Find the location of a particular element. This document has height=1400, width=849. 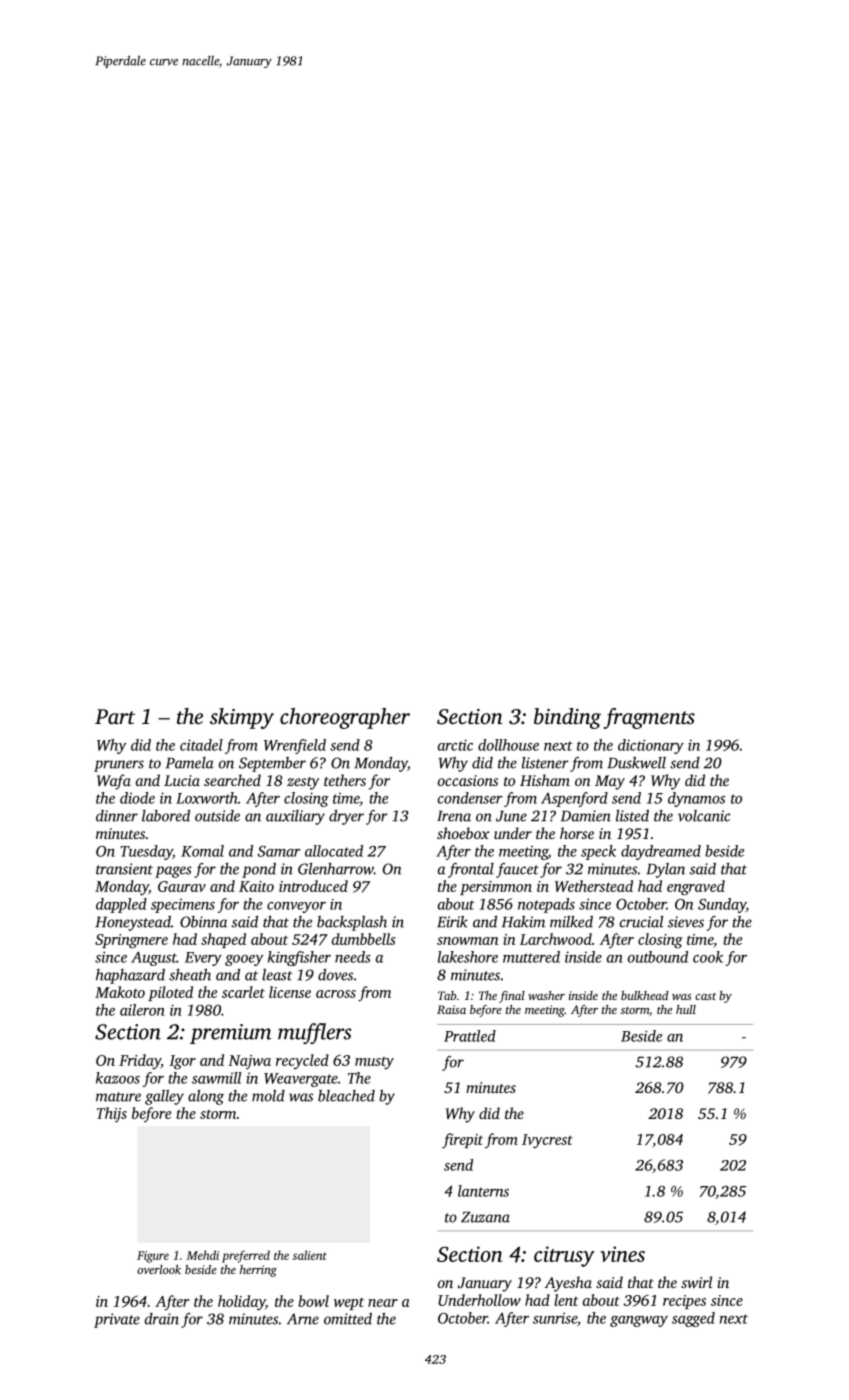

hull is located at coordinates (686, 1009).
